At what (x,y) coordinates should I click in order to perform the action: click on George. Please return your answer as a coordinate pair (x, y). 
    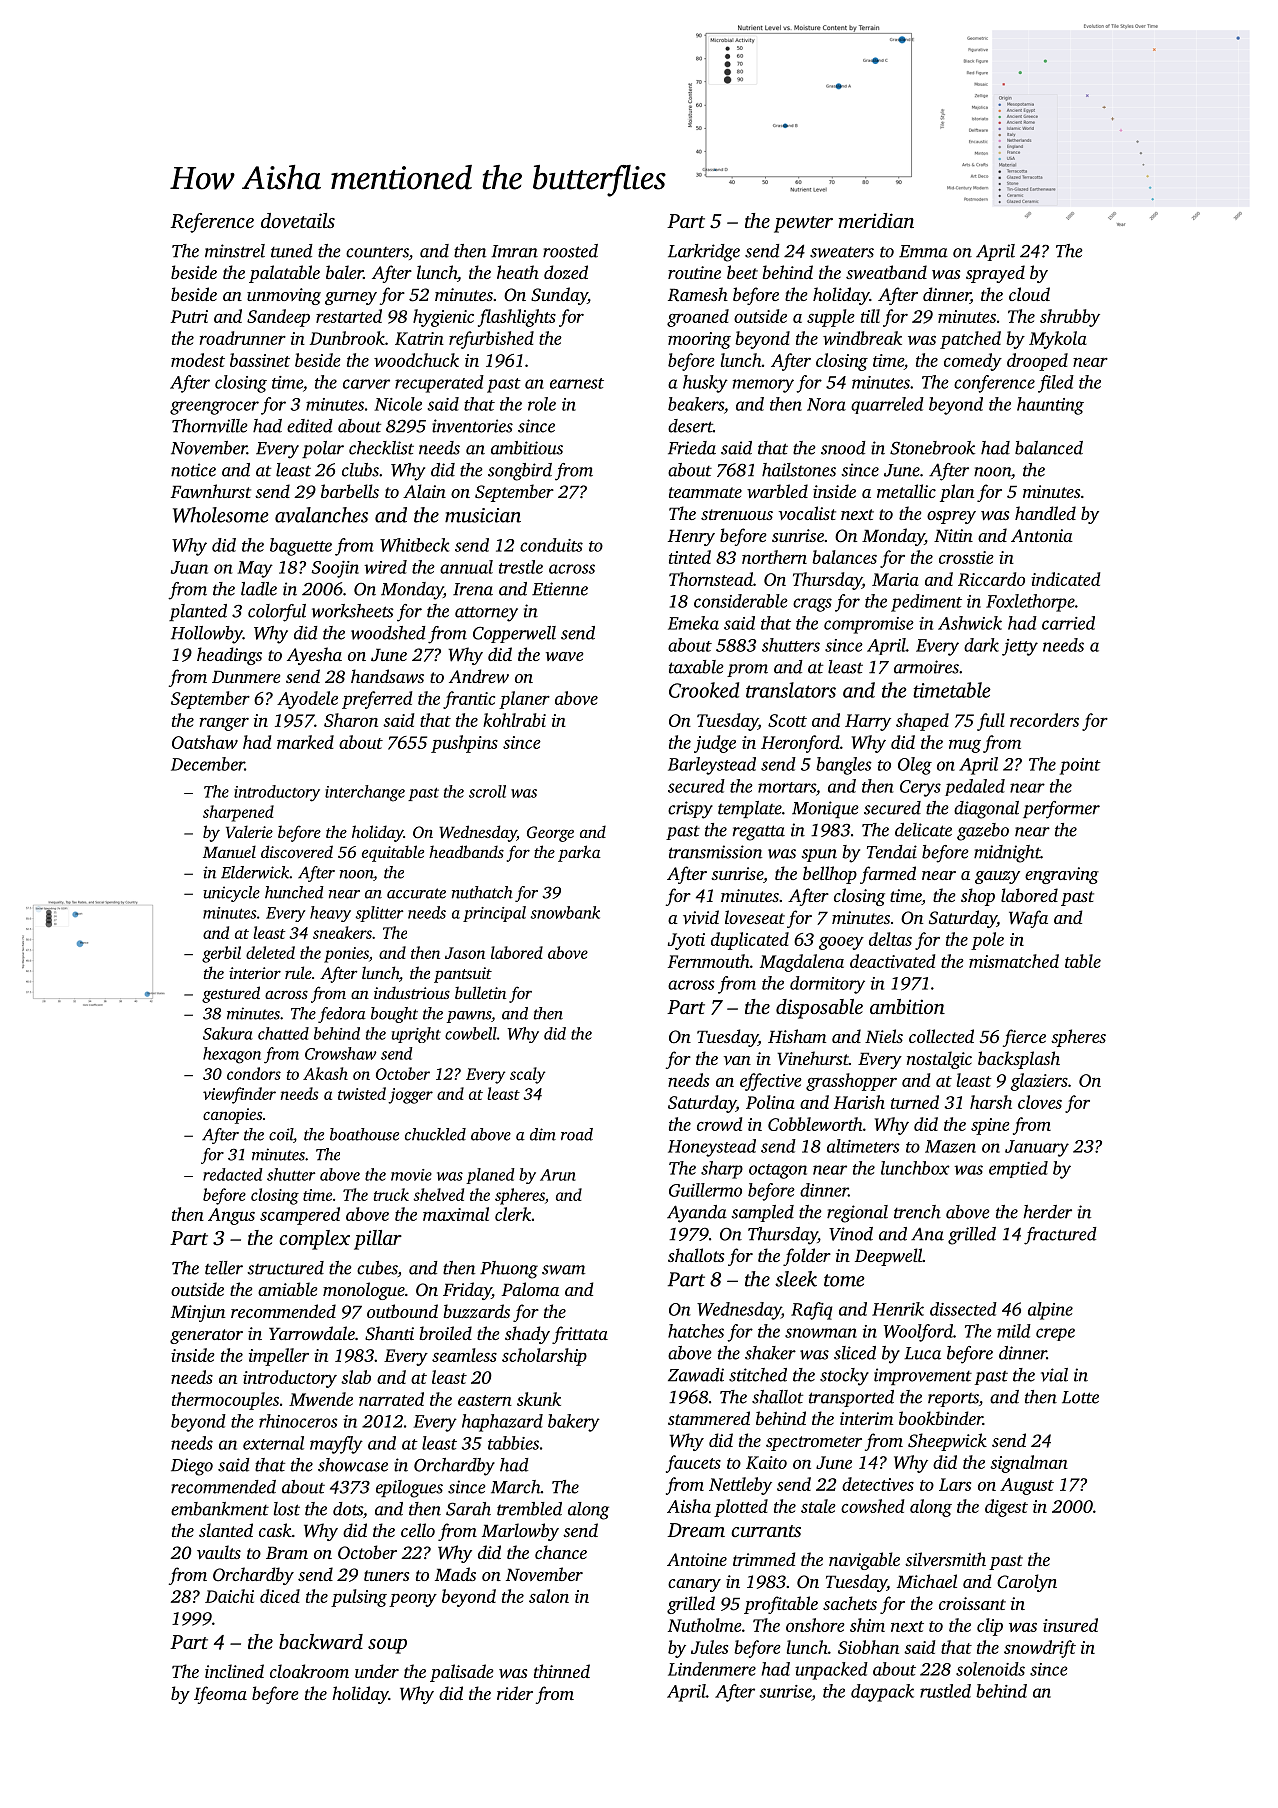
    Looking at the image, I should click on (550, 834).
